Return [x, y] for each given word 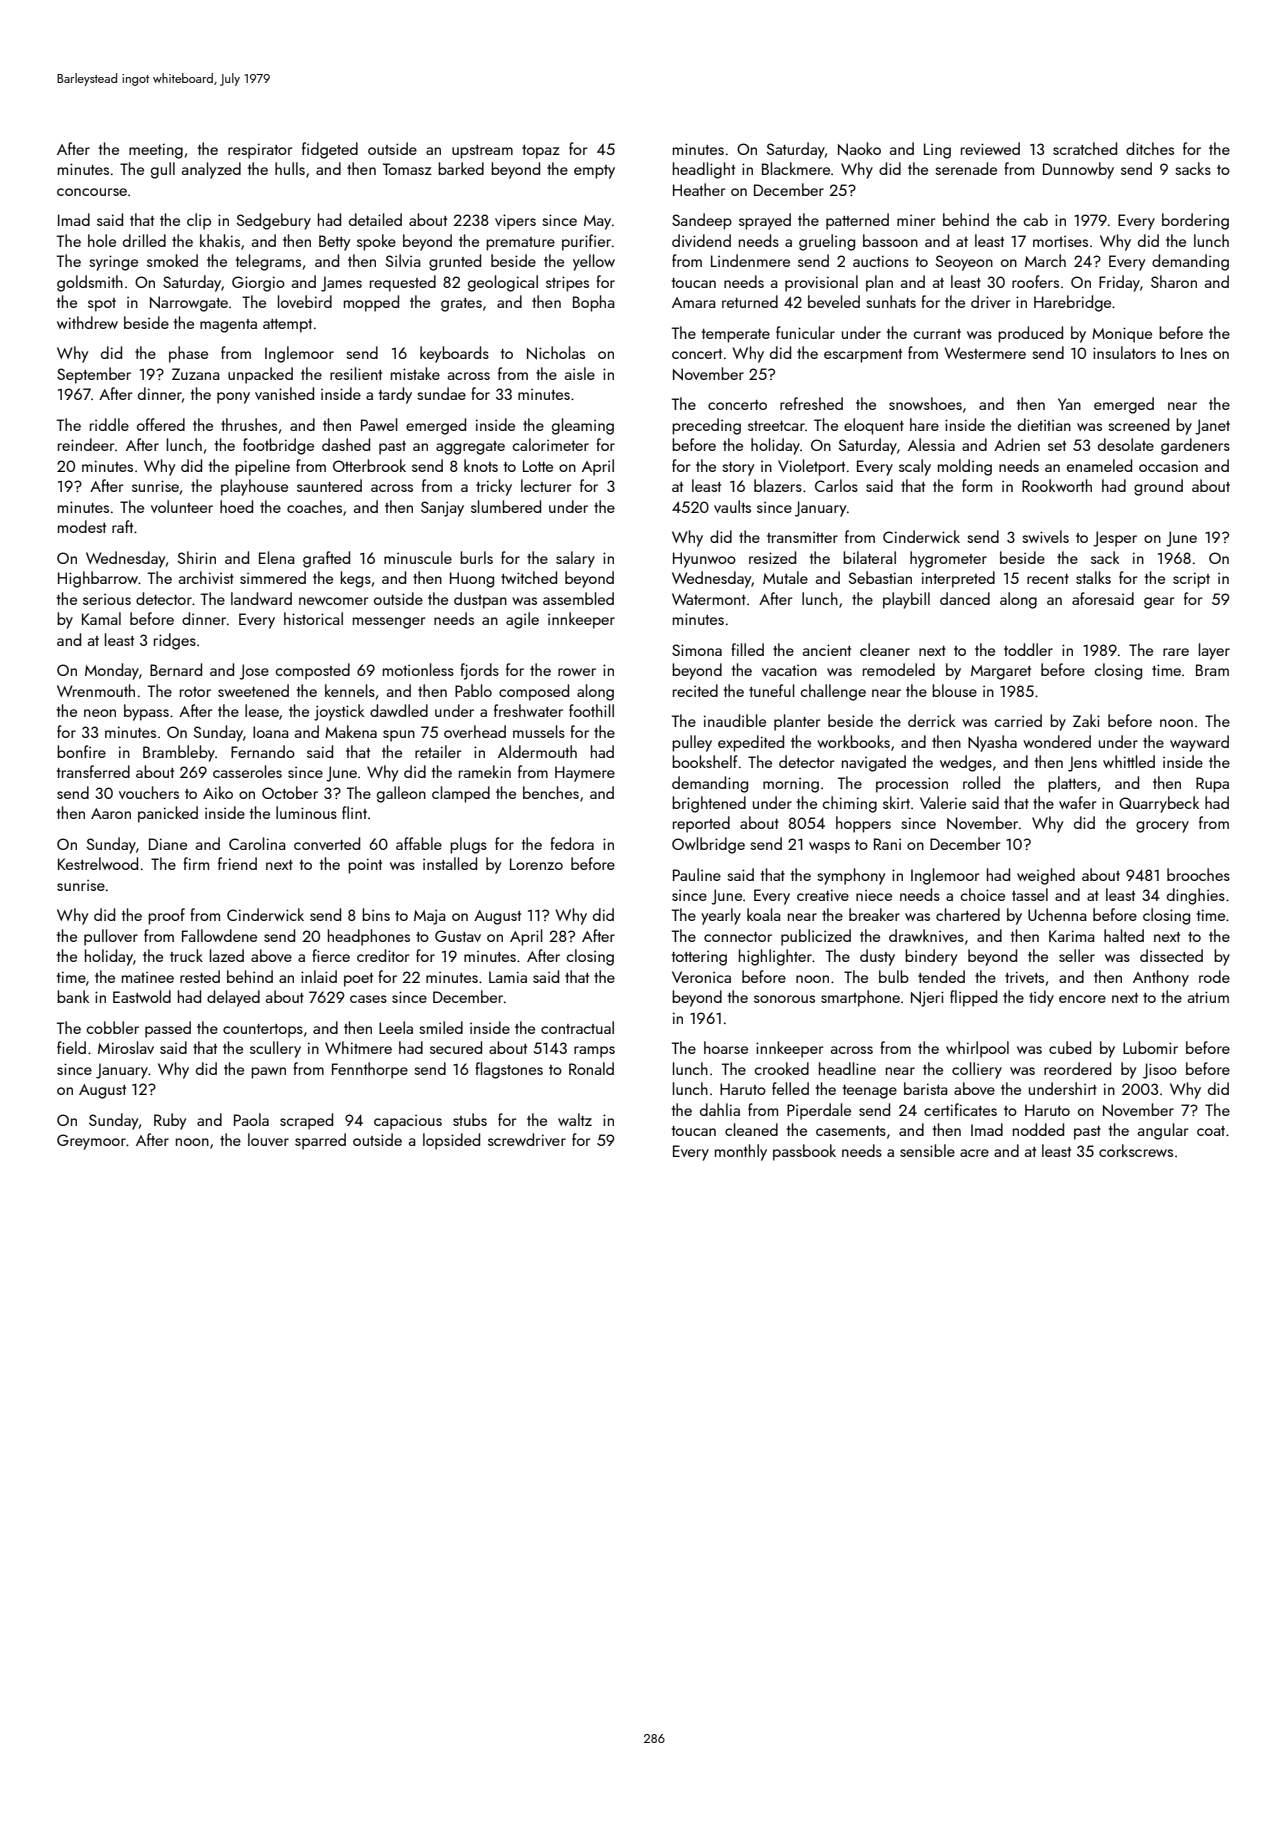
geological [503, 283]
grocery [1162, 827]
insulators [1124, 352]
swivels [1045, 536]
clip [199, 221]
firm [196, 863]
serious [107, 599]
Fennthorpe [370, 1070]
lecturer [546, 485]
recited [695, 690]
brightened [709, 804]
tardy [395, 395]
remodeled [899, 669]
